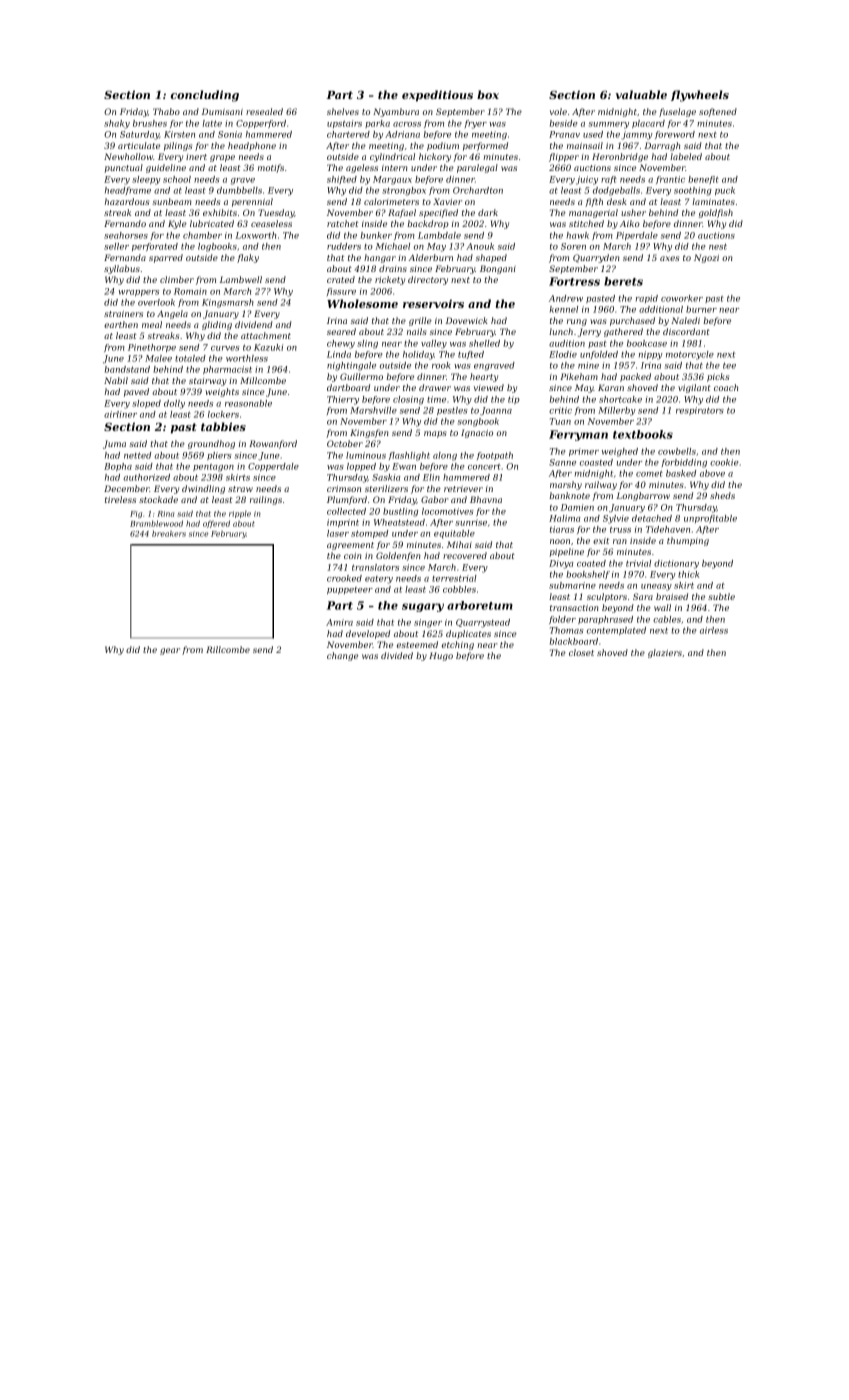 This screenshot has height=1400, width=849. Describe the element at coordinates (273, 467) in the screenshot. I see `Copperdale` at that location.
